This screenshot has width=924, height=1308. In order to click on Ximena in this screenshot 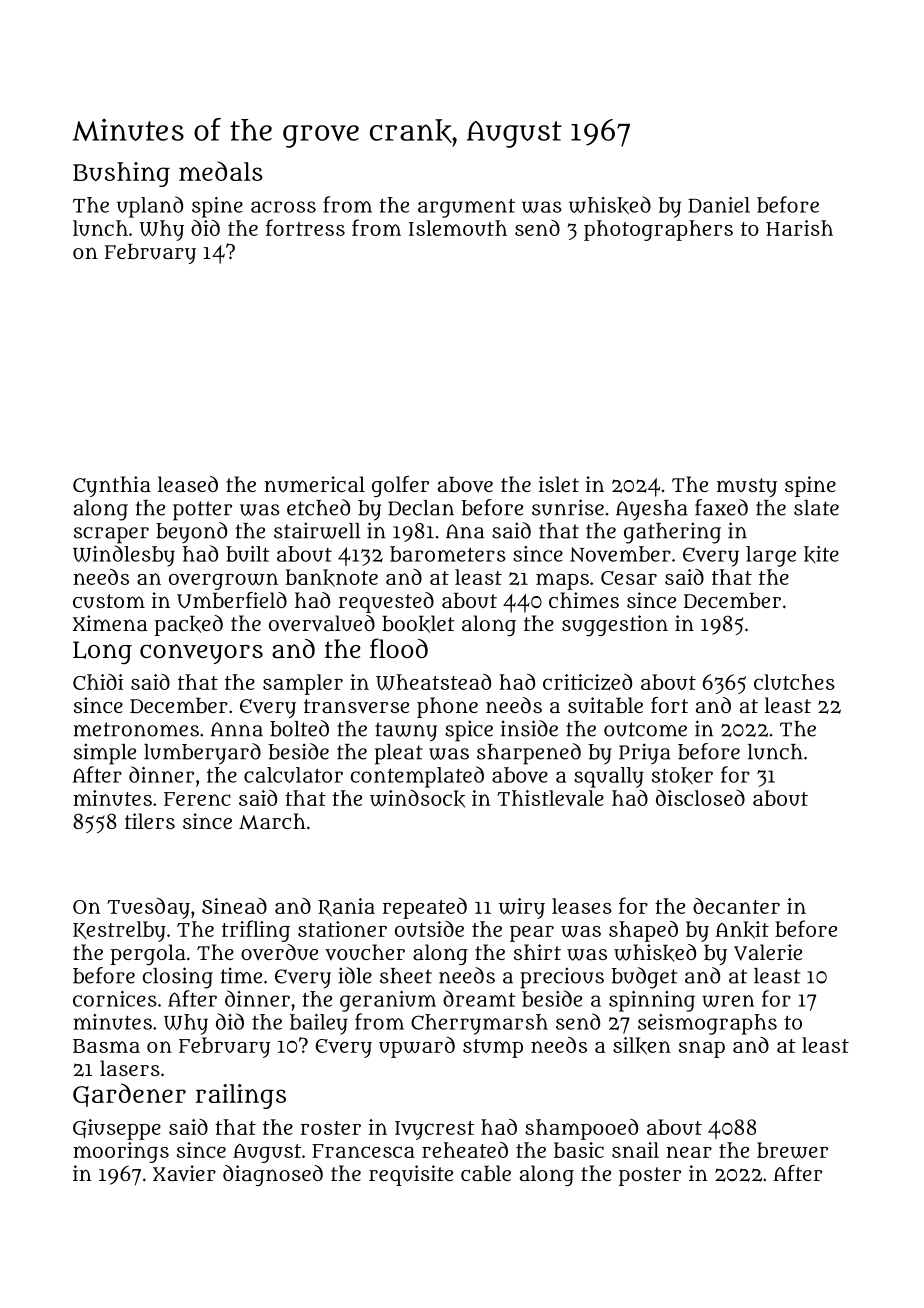, I will do `click(110, 623)`.
